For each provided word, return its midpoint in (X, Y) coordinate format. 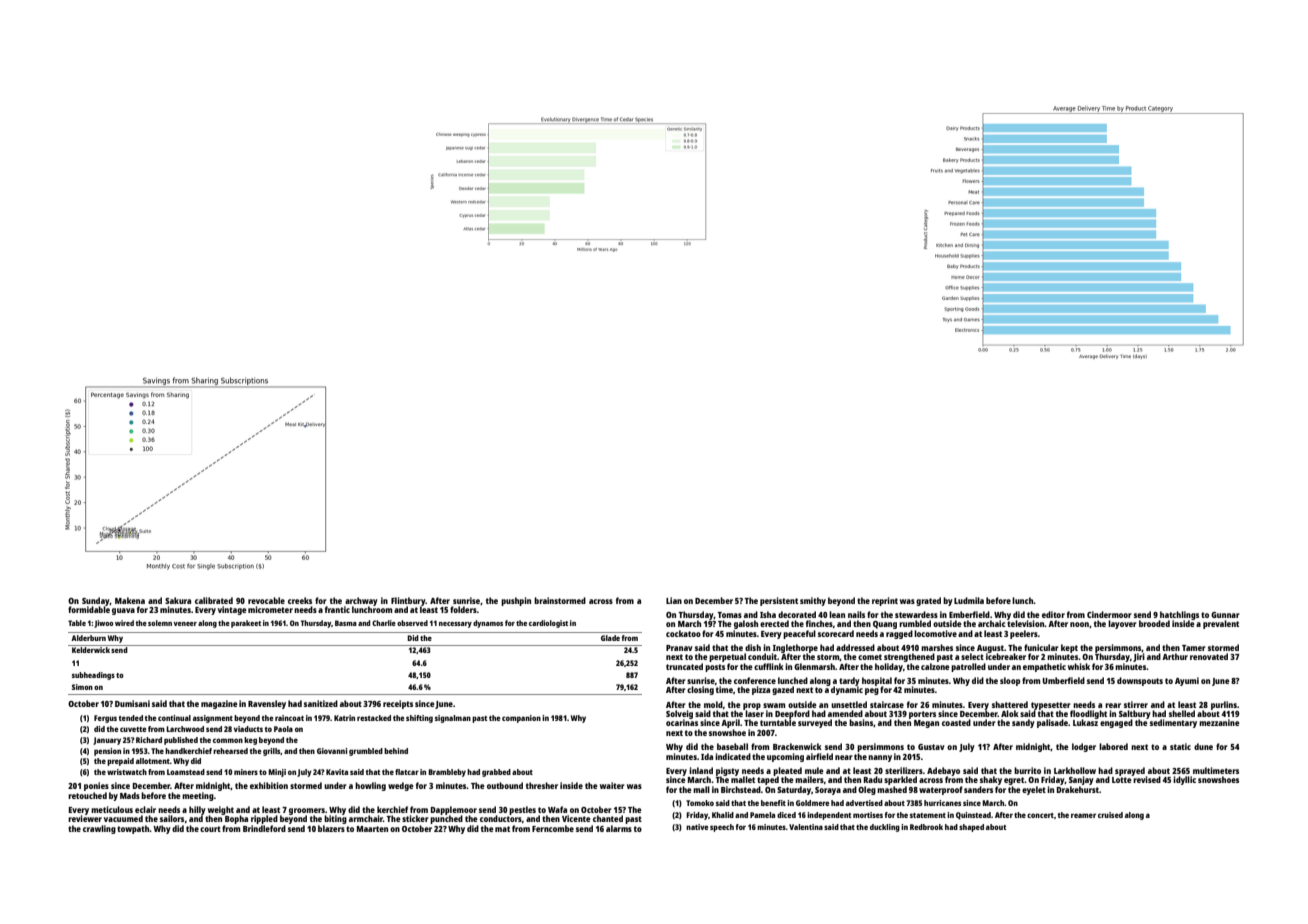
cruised (1110, 815)
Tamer (1194, 648)
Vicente (576, 818)
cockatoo (683, 633)
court (210, 829)
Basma (346, 623)
